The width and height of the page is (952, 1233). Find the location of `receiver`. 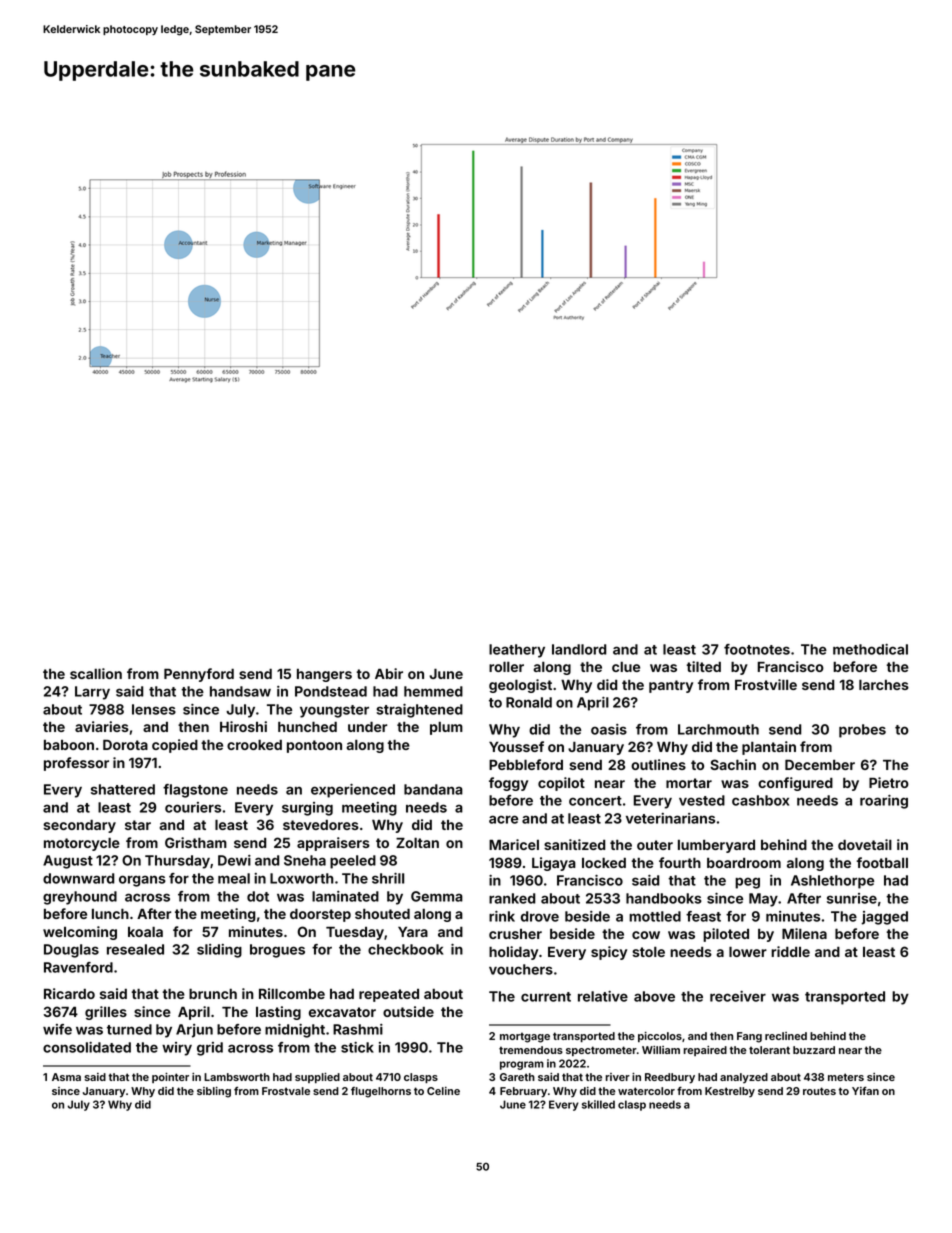

receiver is located at coordinates (738, 996).
